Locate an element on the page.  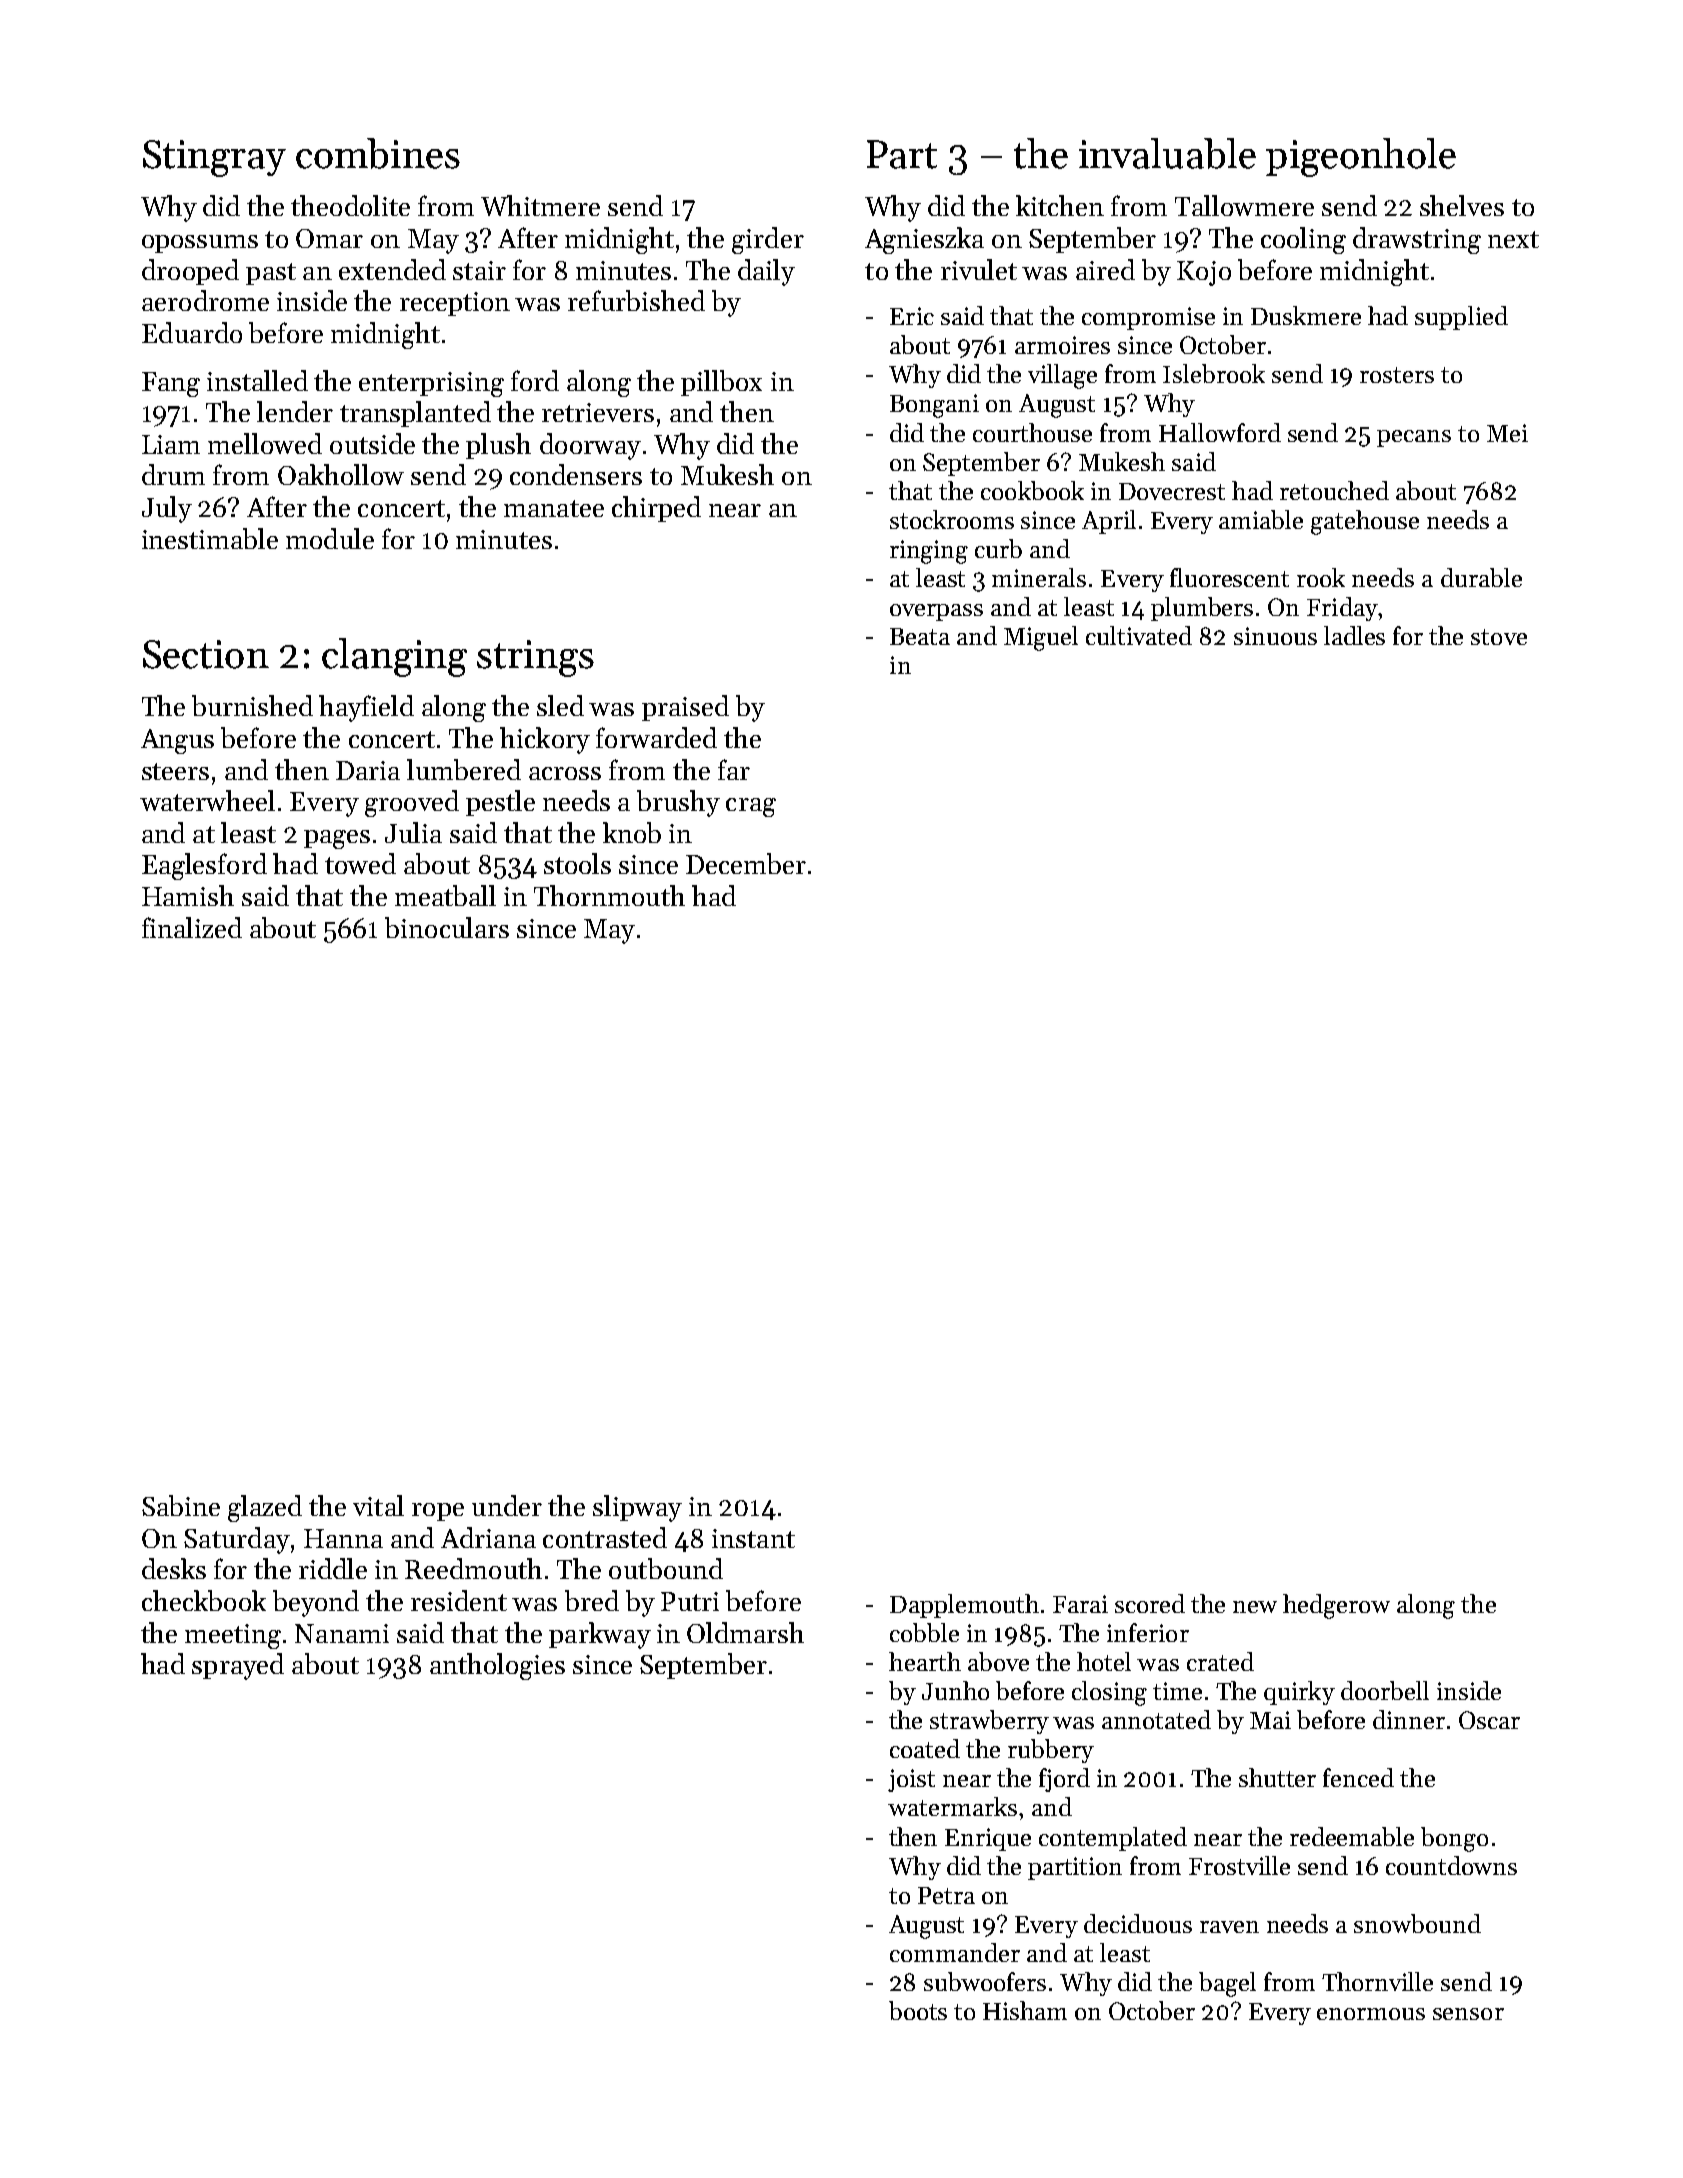
sprayed is located at coordinates (238, 1666).
